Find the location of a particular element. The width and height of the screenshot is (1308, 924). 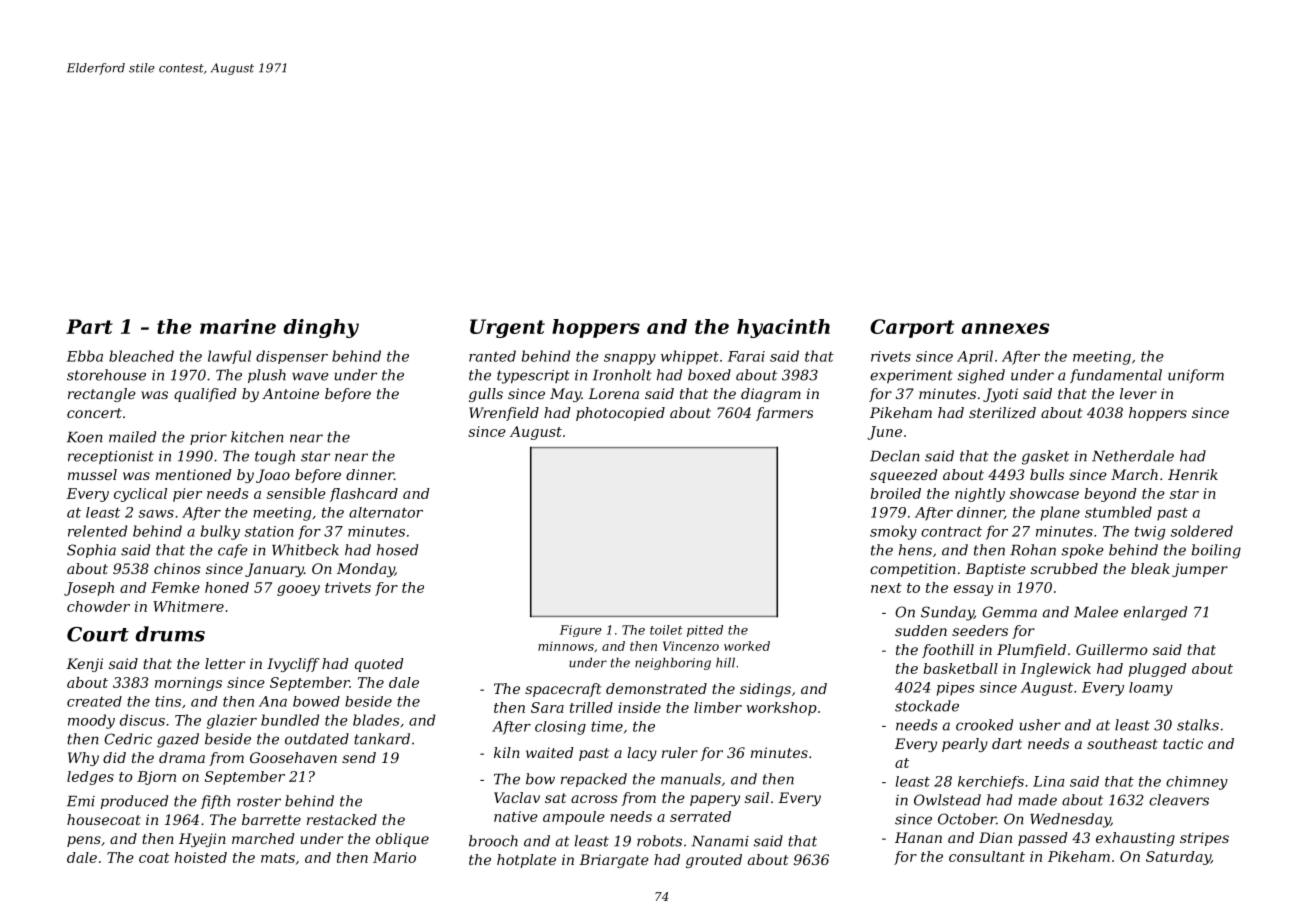

Wrenfield is located at coordinates (504, 414).
